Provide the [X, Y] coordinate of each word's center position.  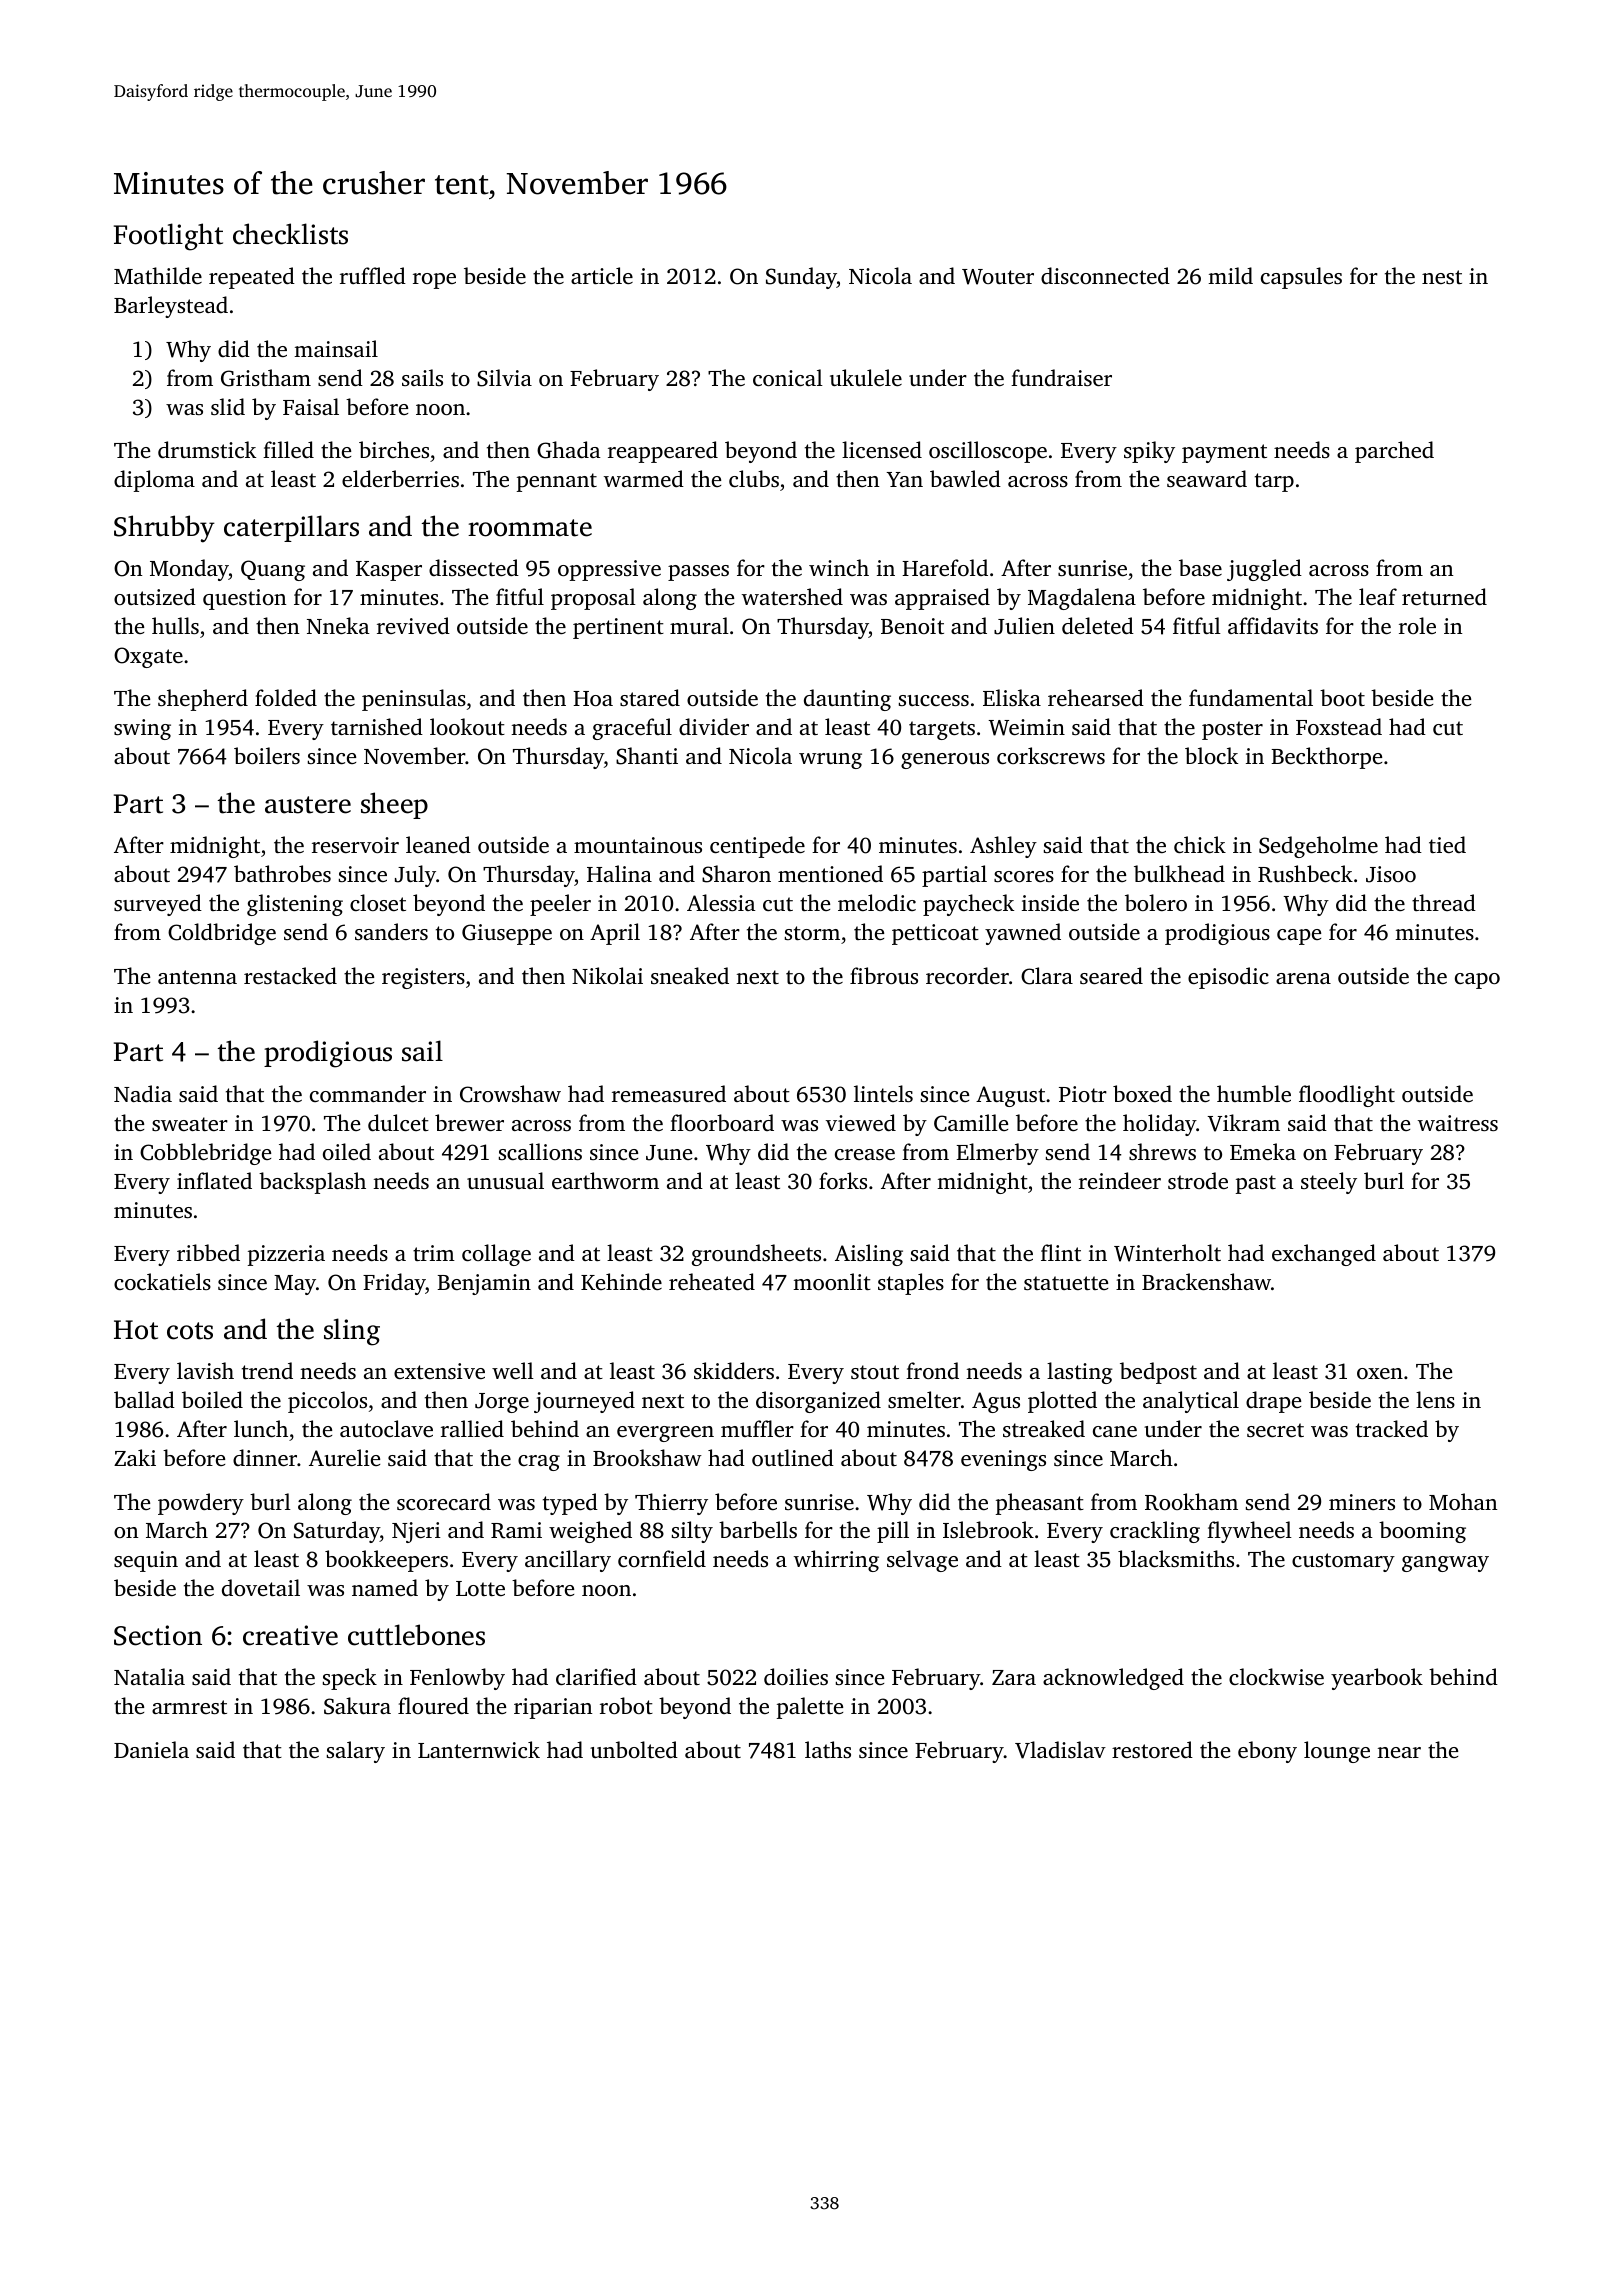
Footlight [168, 237]
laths [828, 1749]
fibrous [884, 975]
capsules [1301, 278]
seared [1111, 975]
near [1399, 1752]
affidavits [1273, 625]
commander [368, 1093]
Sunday [801, 278]
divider [714, 726]
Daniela [151, 1749]
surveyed [158, 905]
